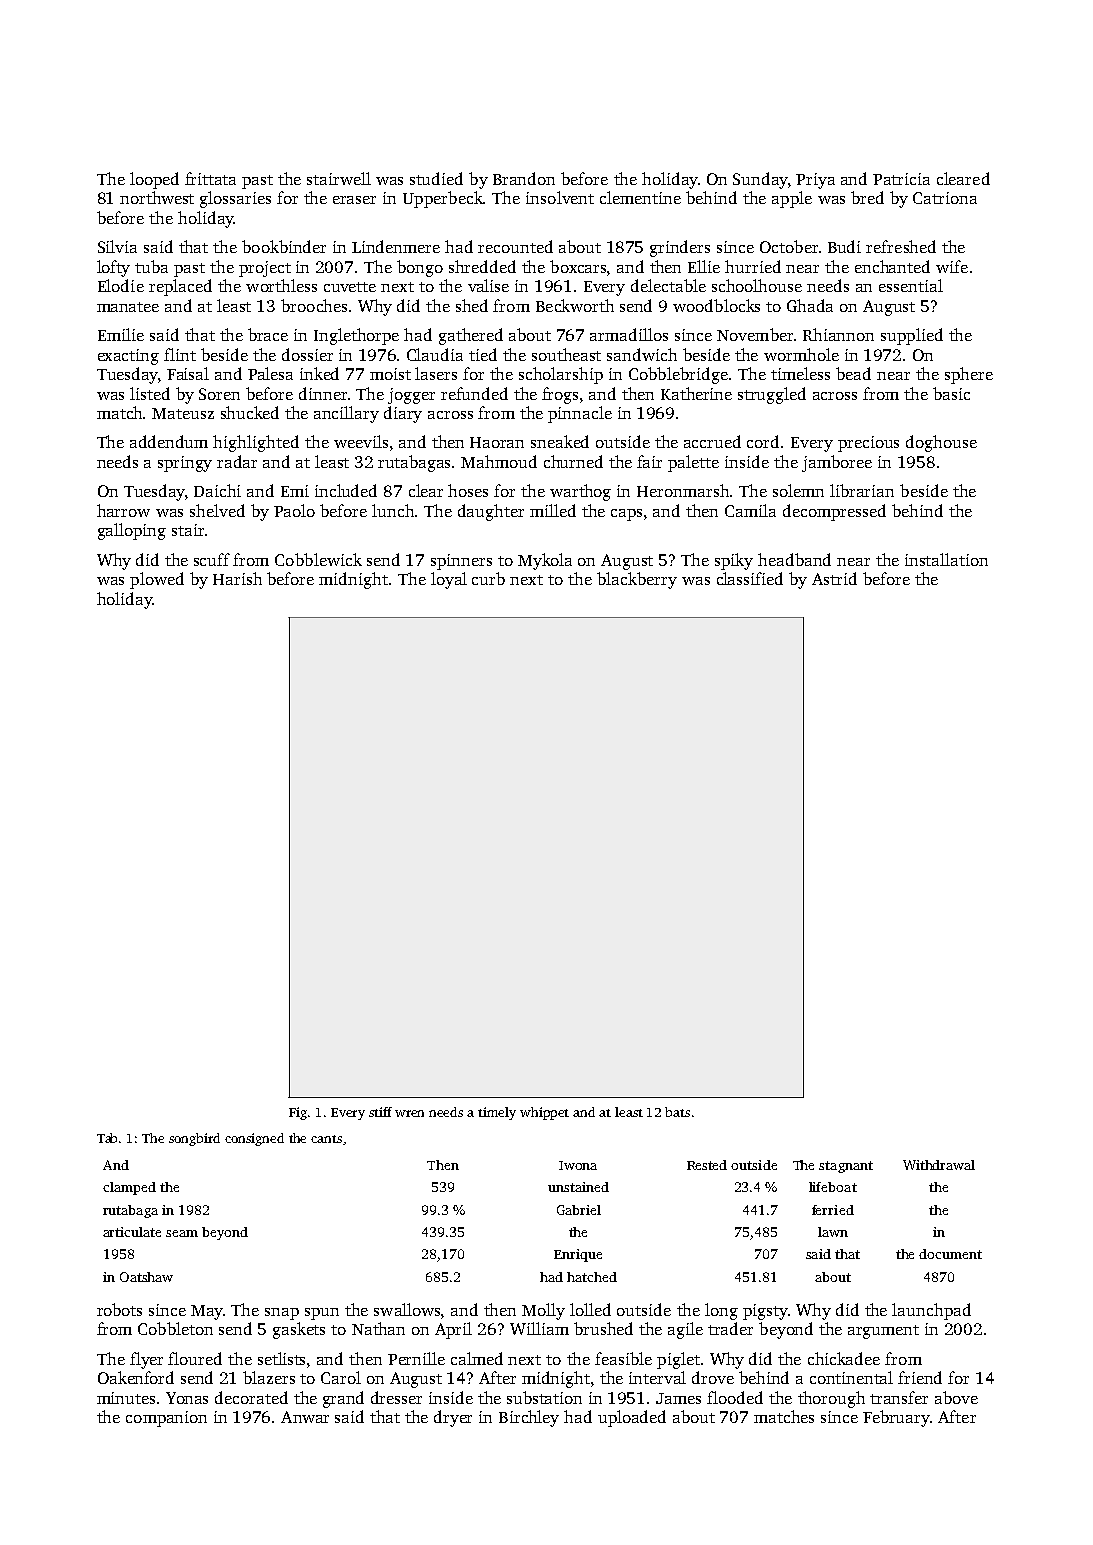  Describe the element at coordinates (237, 578) in the image. I see `Harish` at that location.
